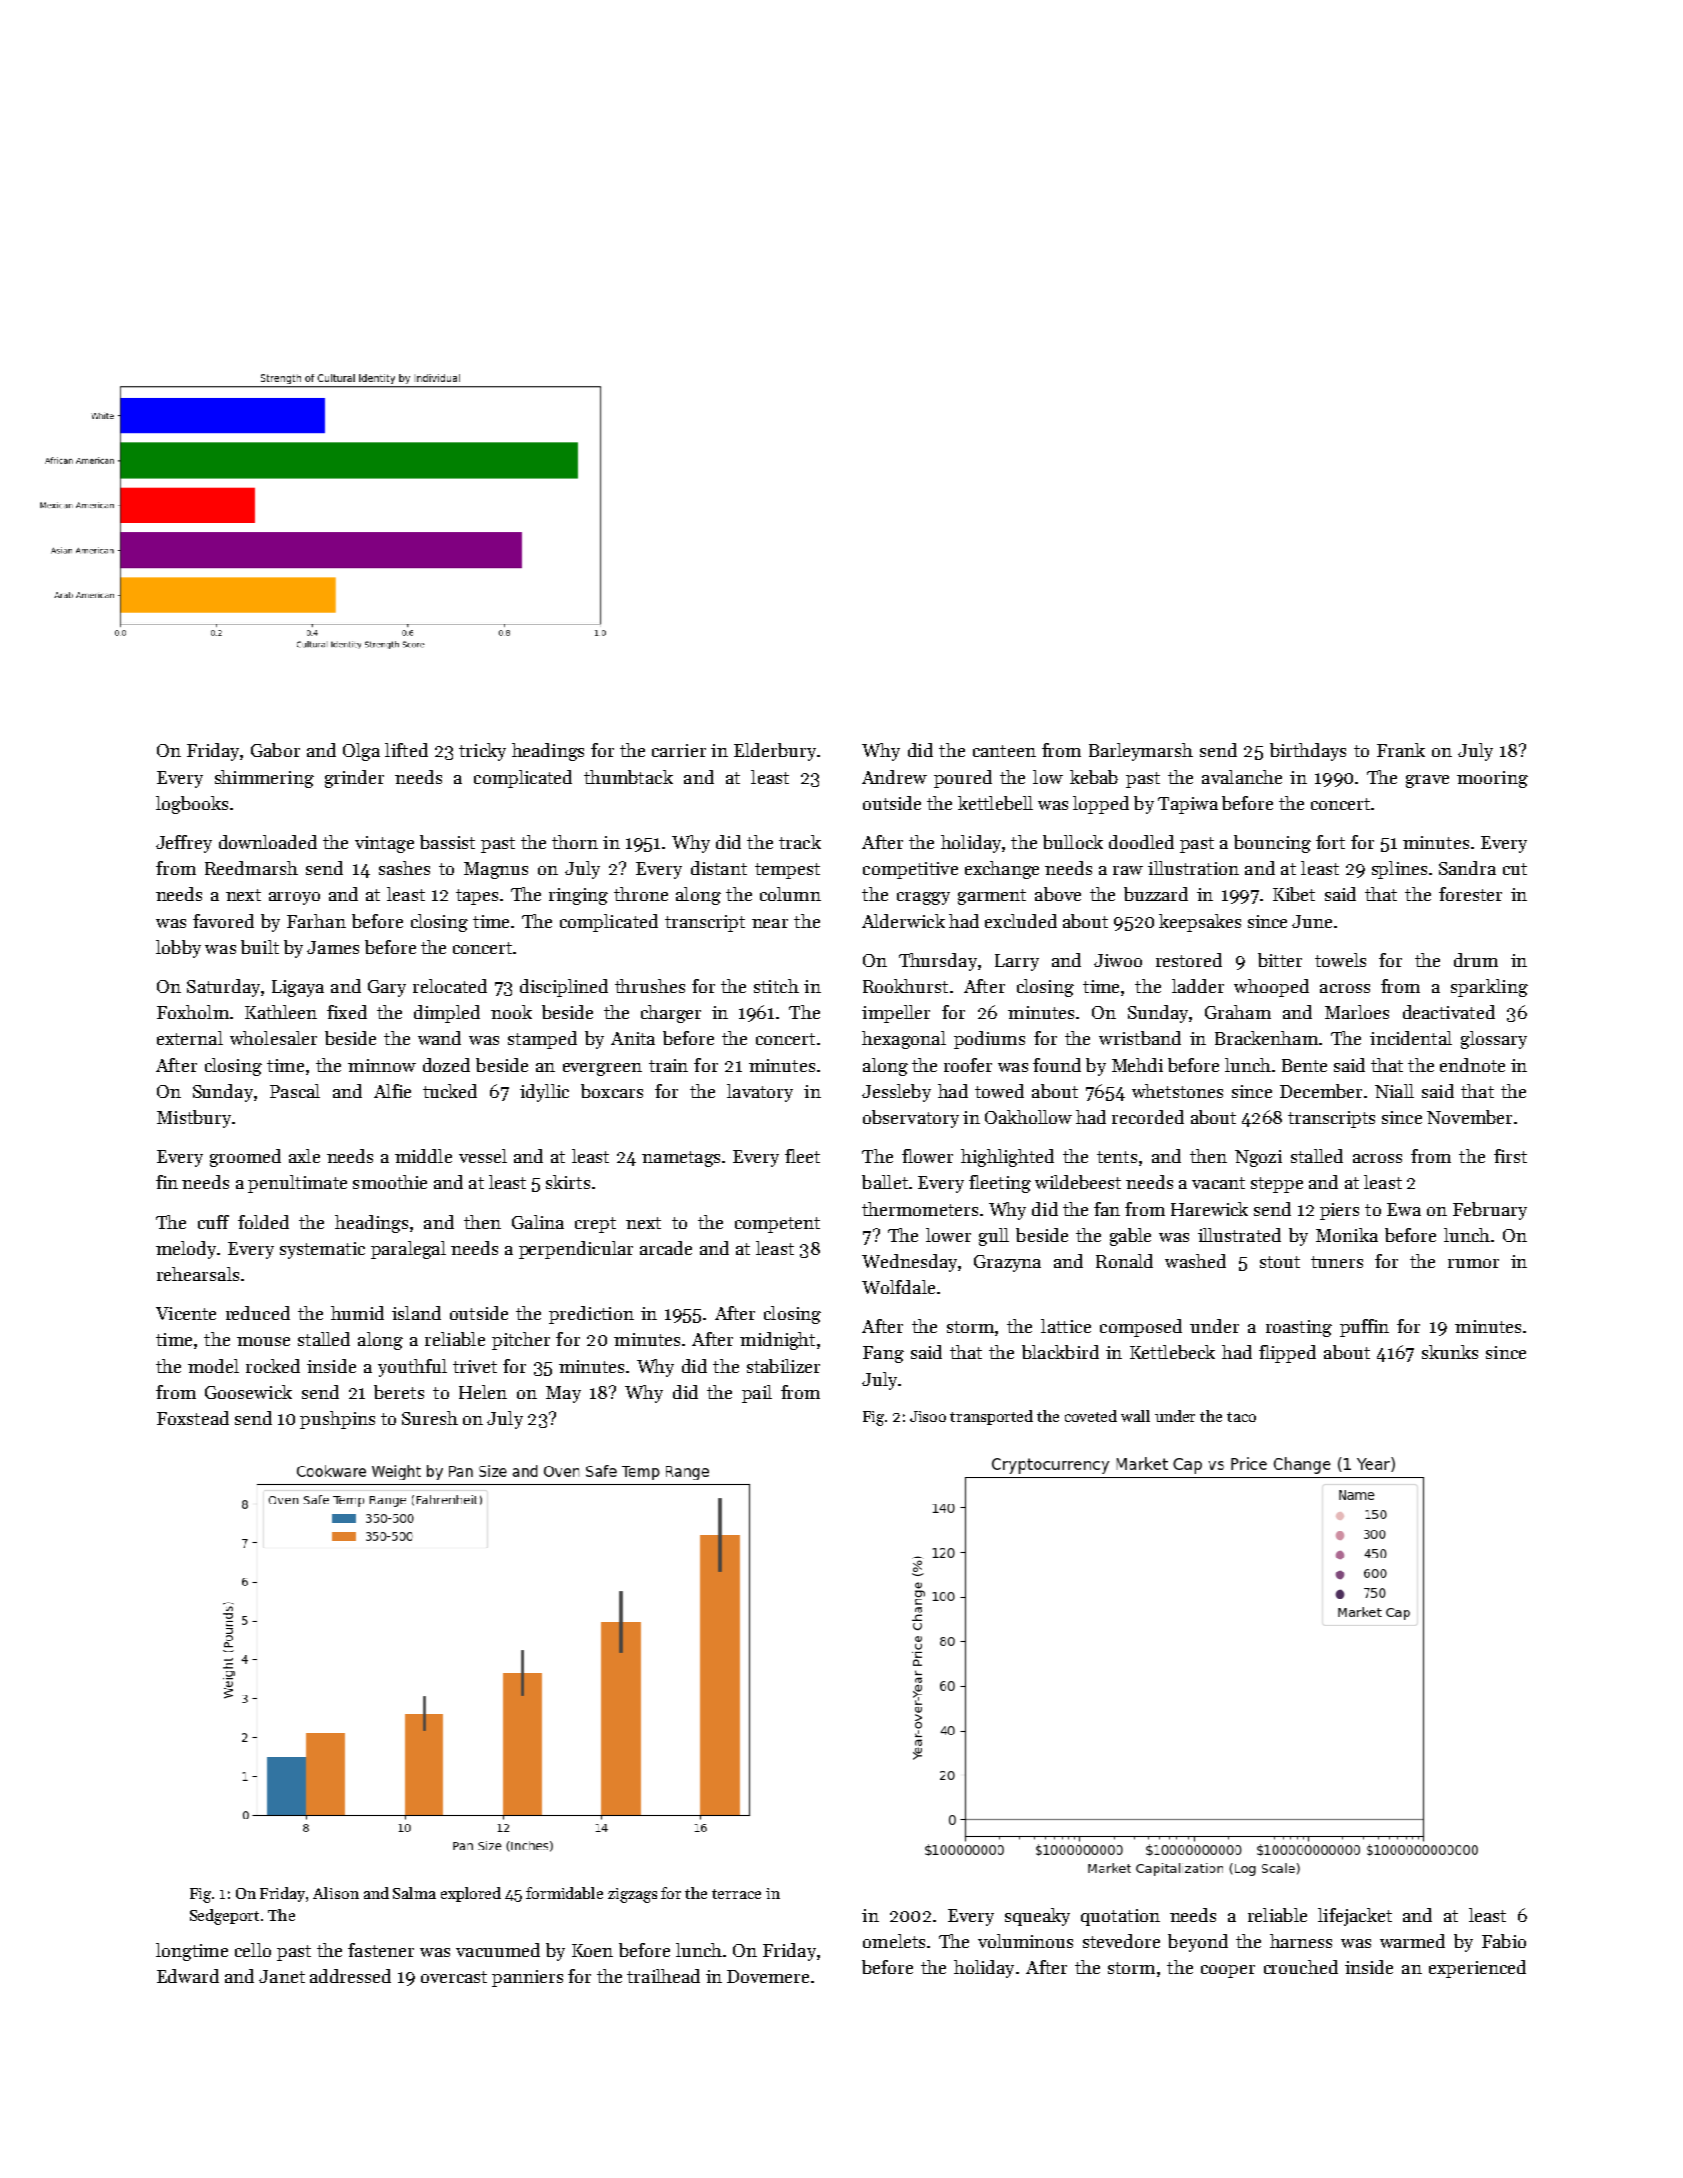 The height and width of the screenshot is (2178, 1683). What do you see at coordinates (1241, 1417) in the screenshot?
I see `taco` at bounding box center [1241, 1417].
